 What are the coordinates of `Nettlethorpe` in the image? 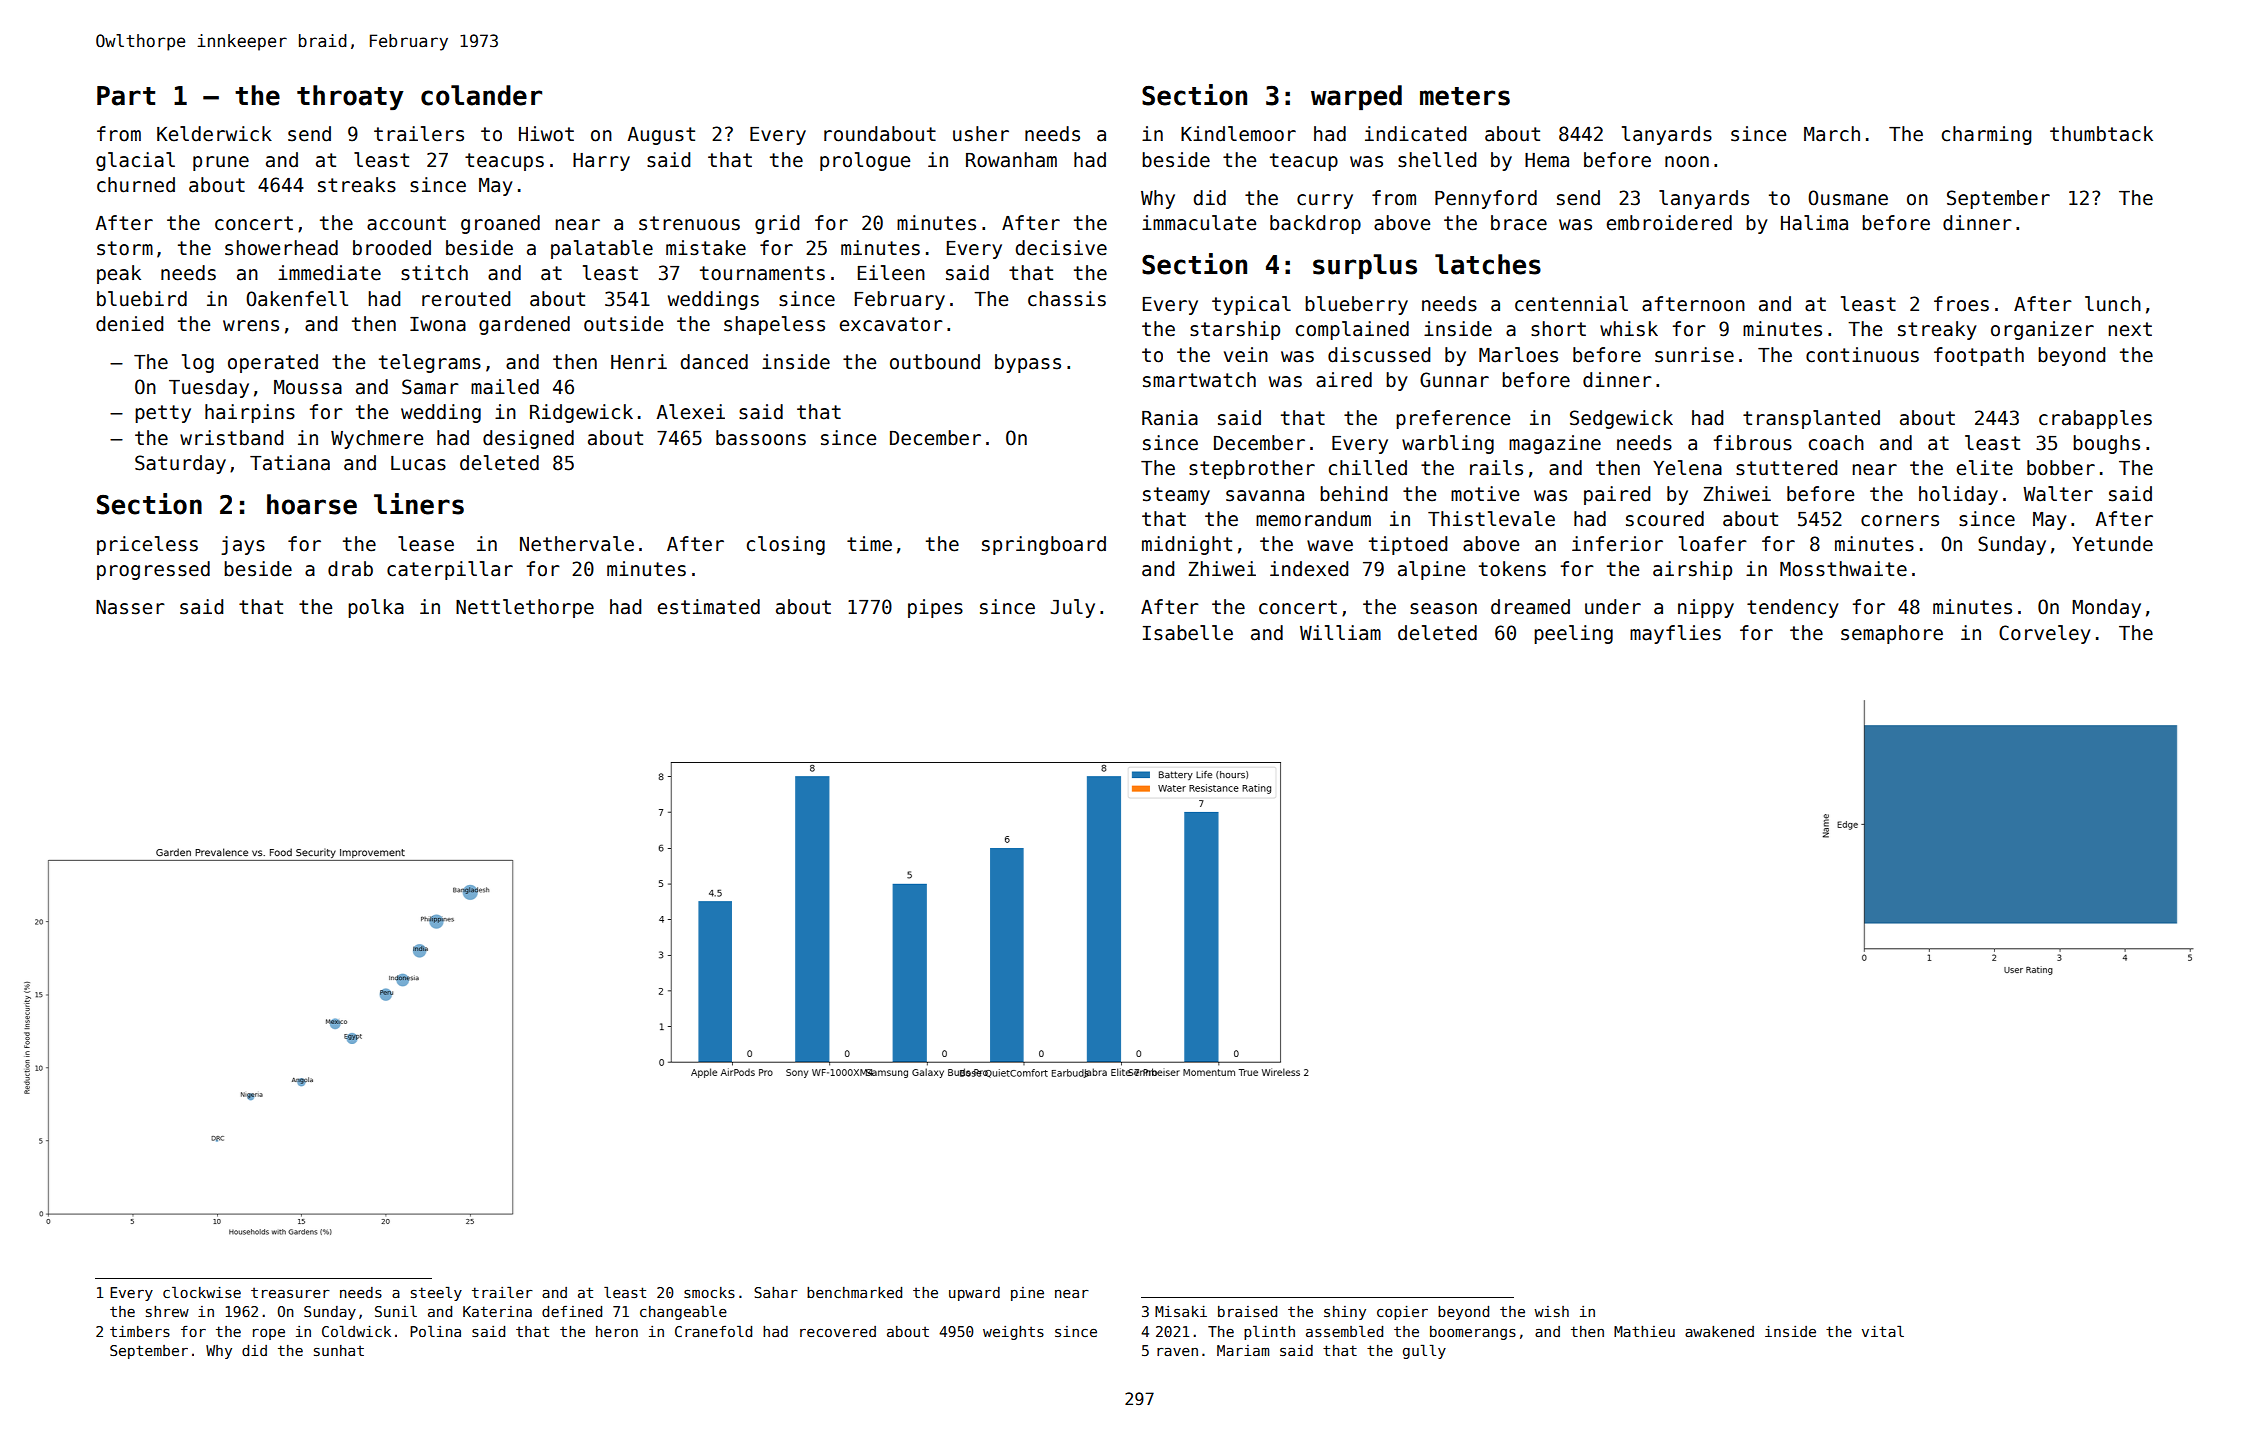 It's located at (525, 608).
